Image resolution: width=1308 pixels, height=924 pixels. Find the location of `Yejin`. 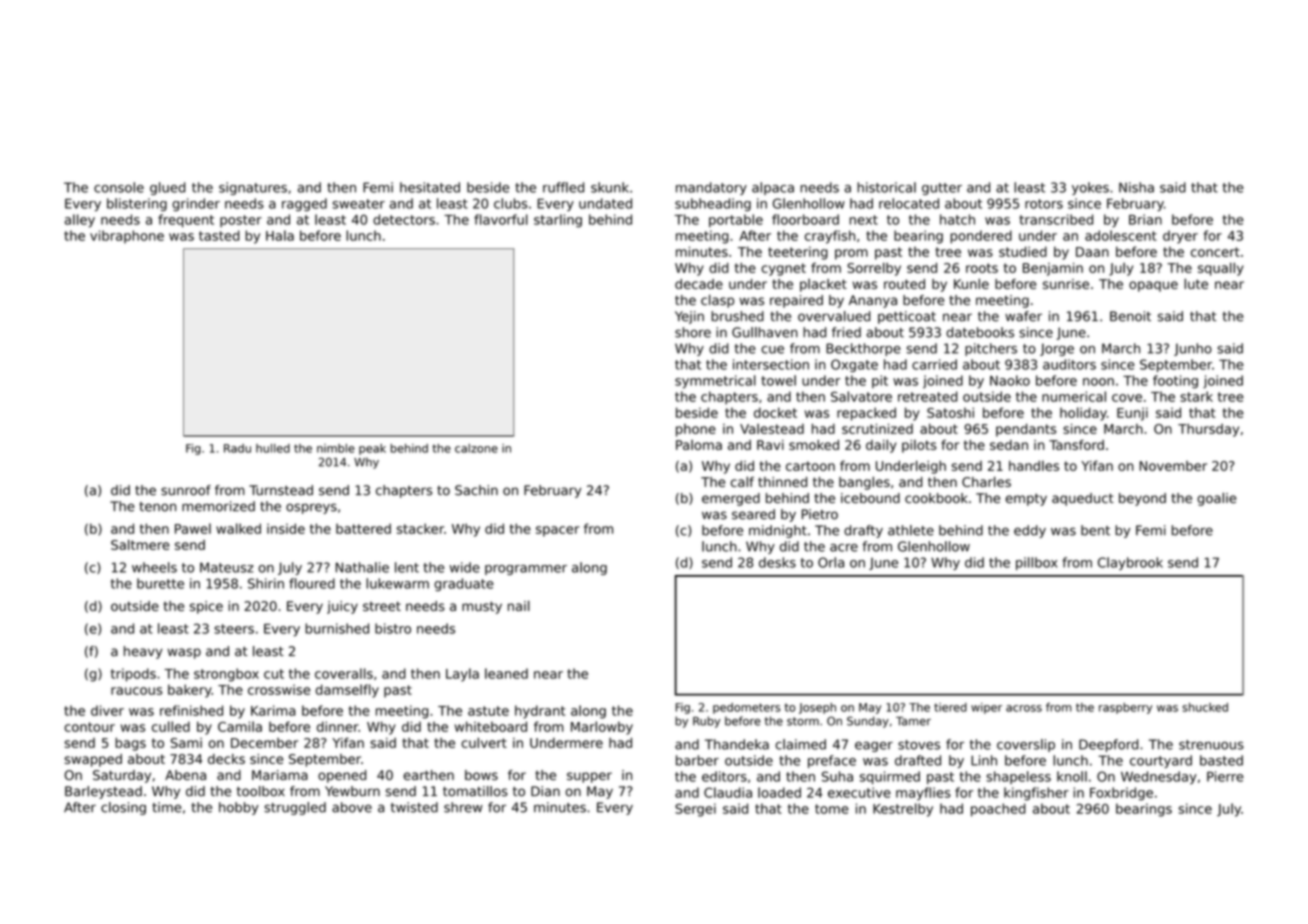

Yejin is located at coordinates (689, 317).
